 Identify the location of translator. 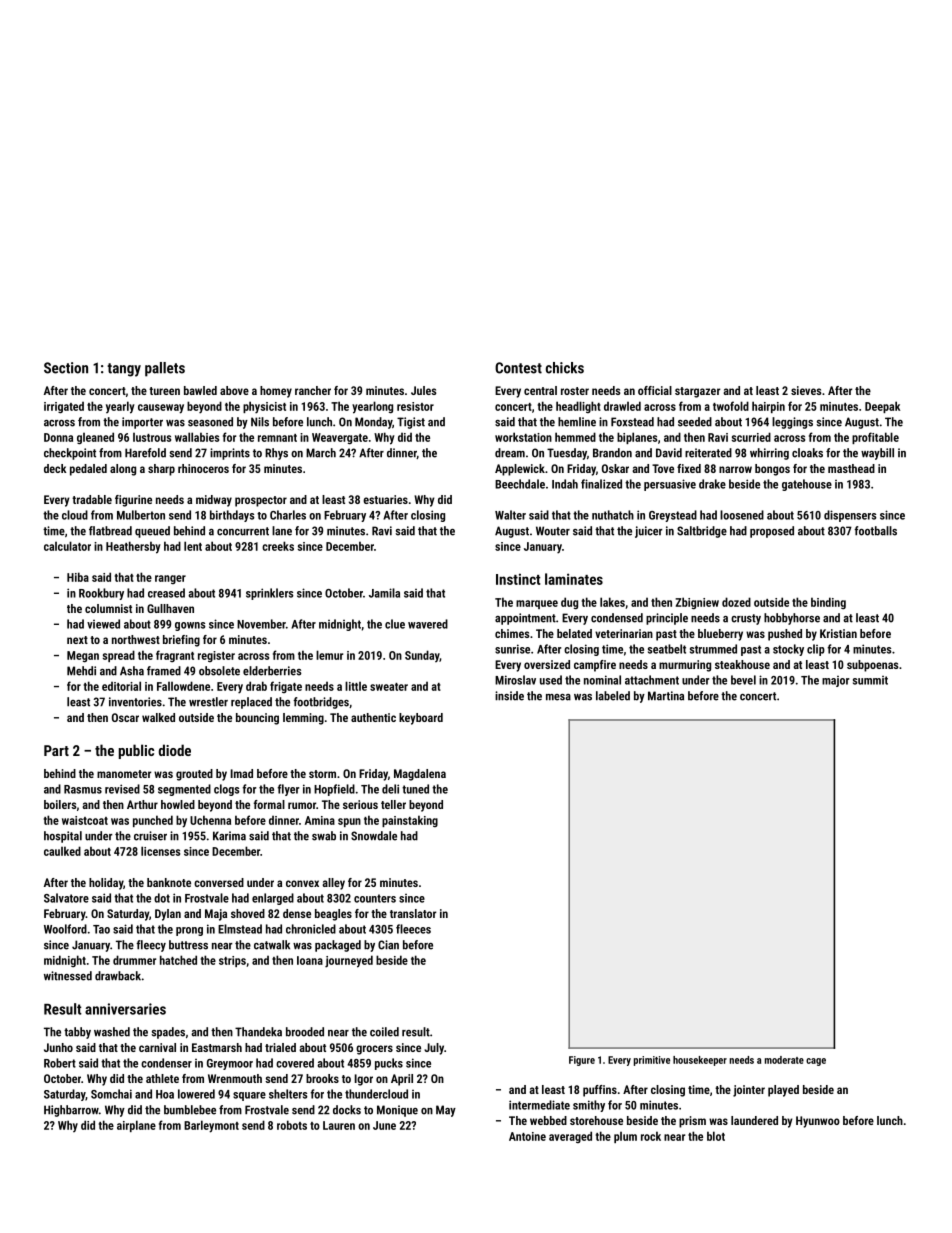
(413, 913).
